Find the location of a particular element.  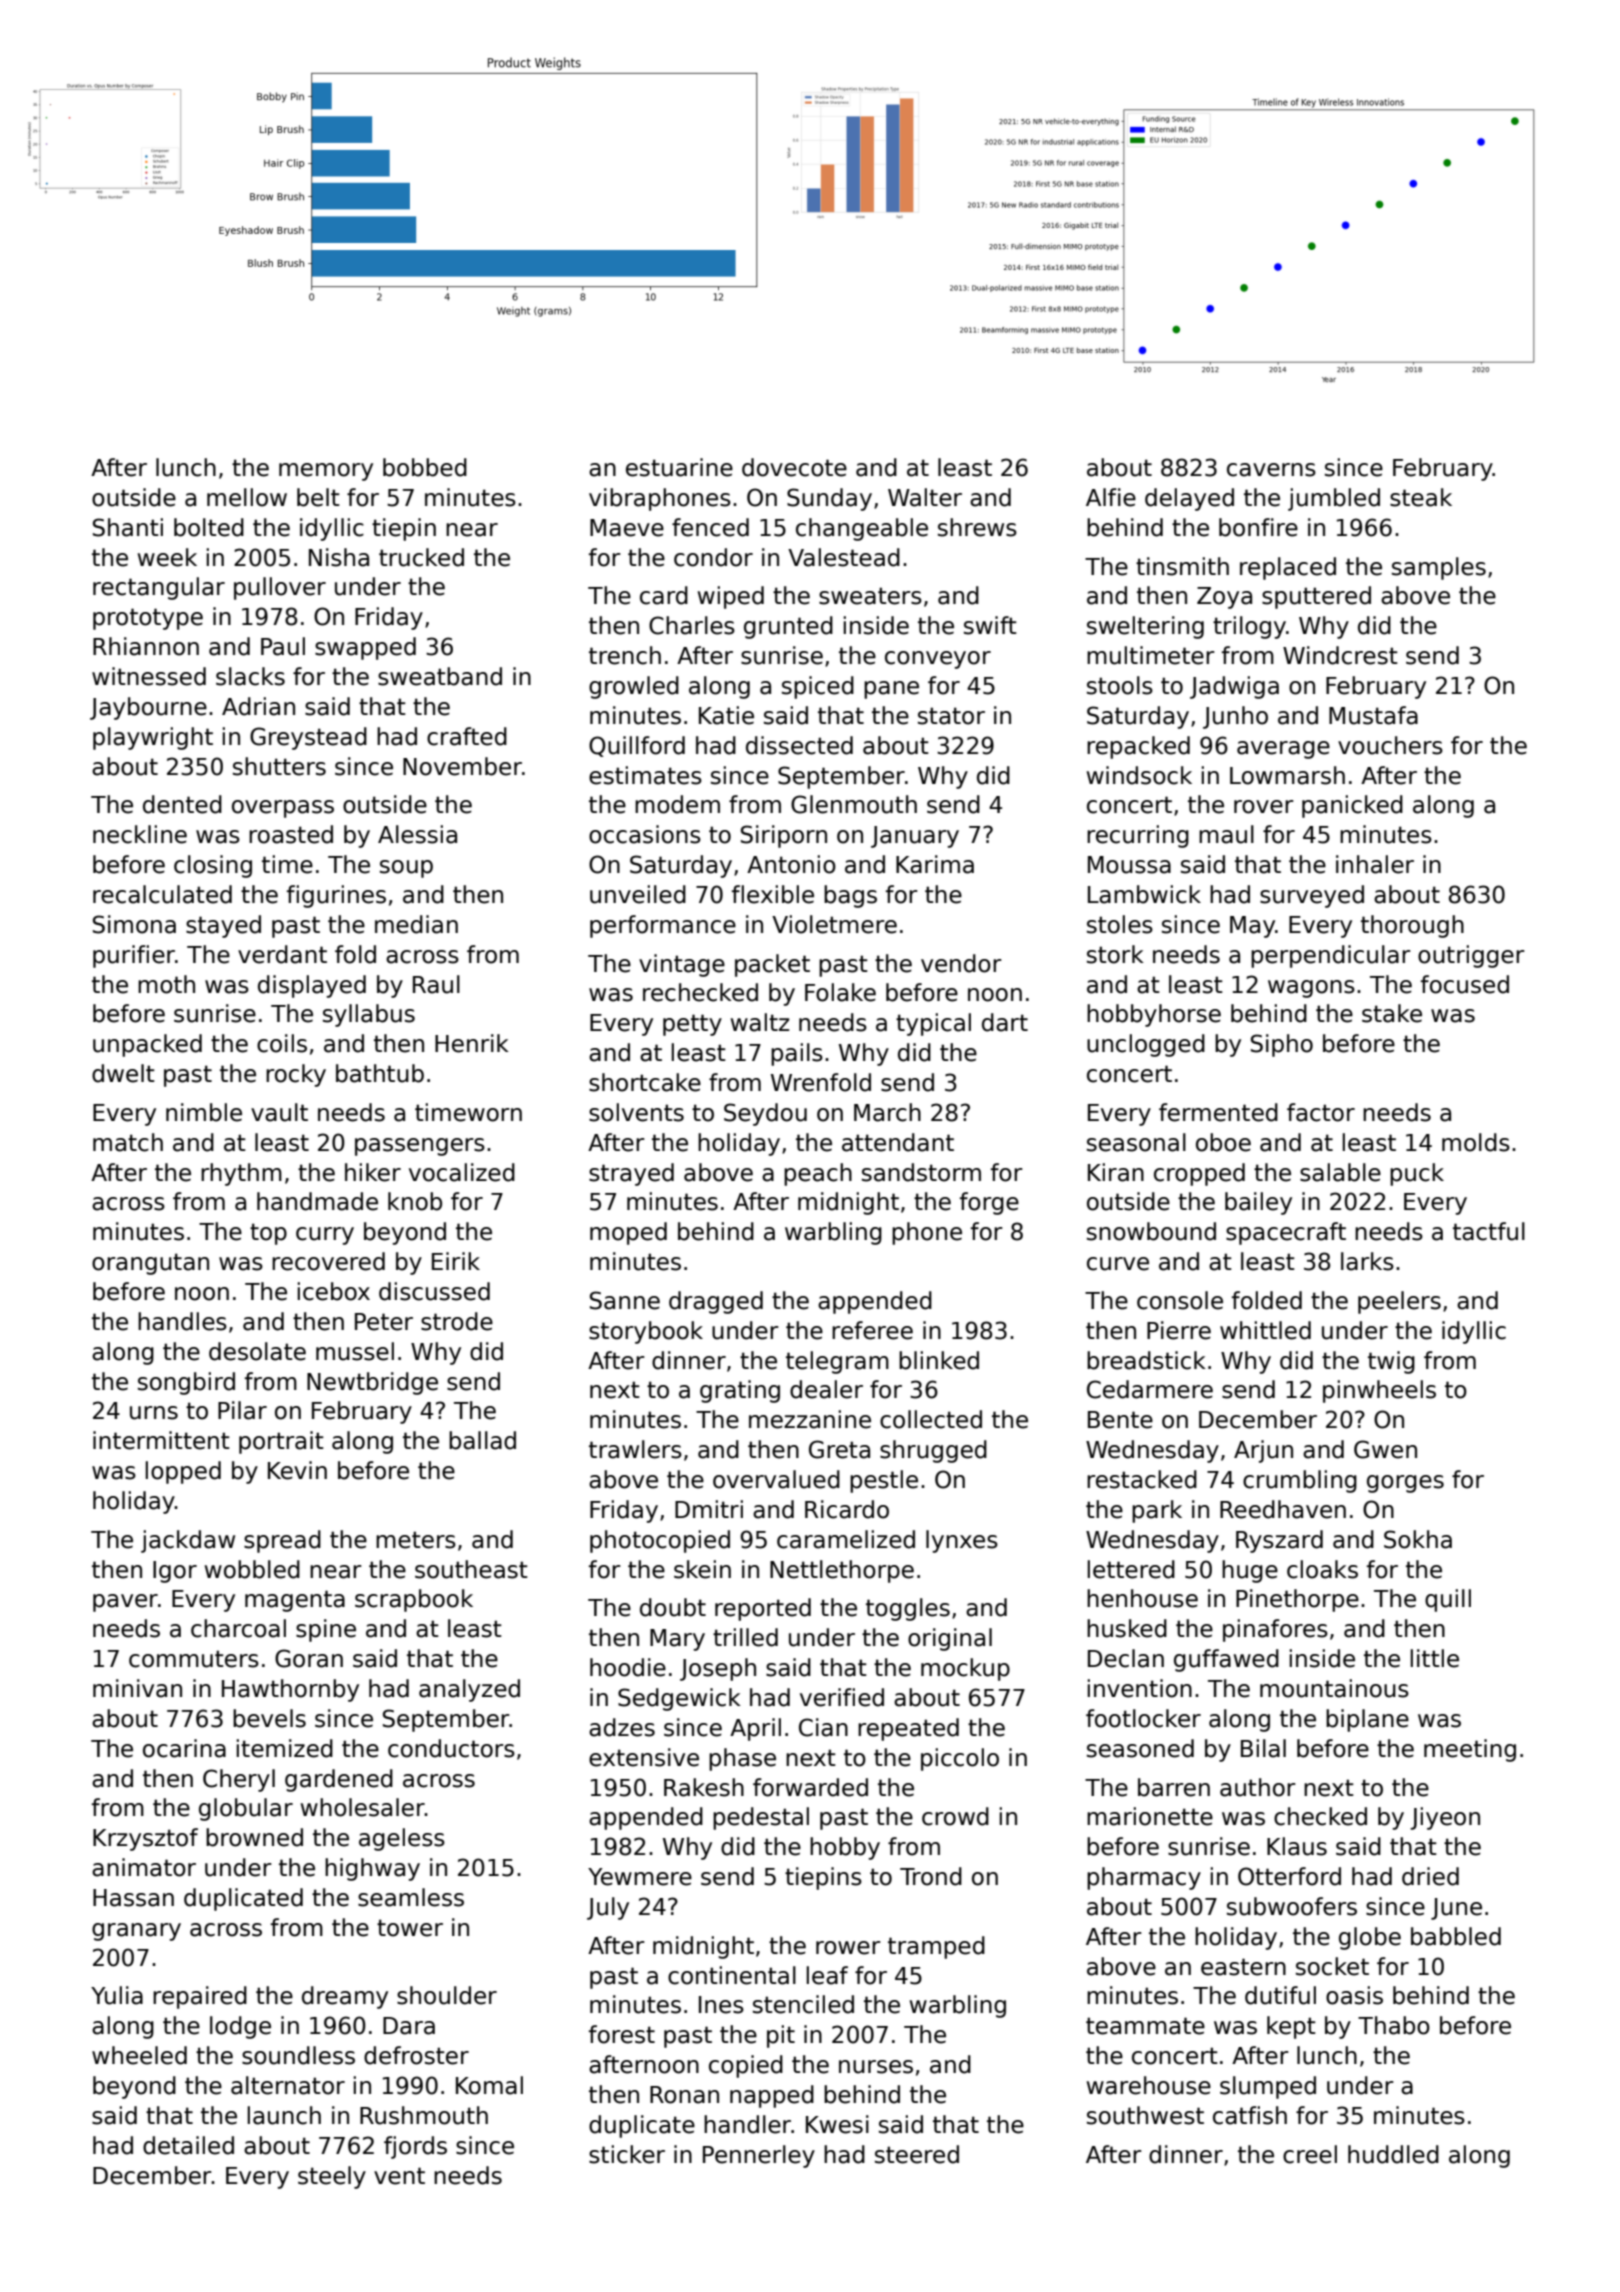

Kwesi is located at coordinates (837, 2124).
